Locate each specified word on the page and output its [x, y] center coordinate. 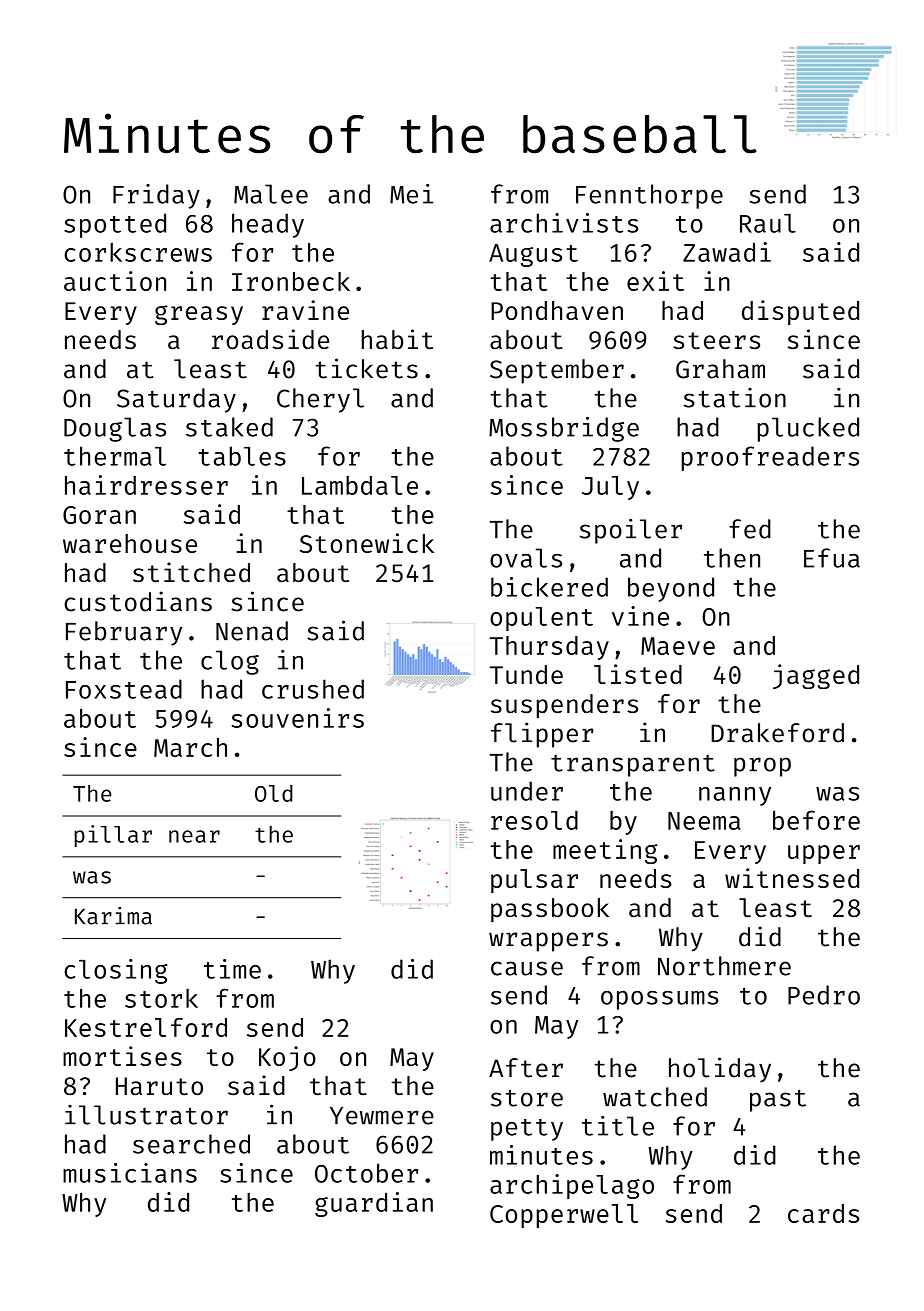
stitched [191, 572]
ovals [526, 558]
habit [397, 339]
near [194, 836]
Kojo [287, 1058]
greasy [199, 315]
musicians [130, 1173]
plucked [808, 429]
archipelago [572, 1186]
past [778, 1100]
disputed [800, 312]
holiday [720, 1070]
